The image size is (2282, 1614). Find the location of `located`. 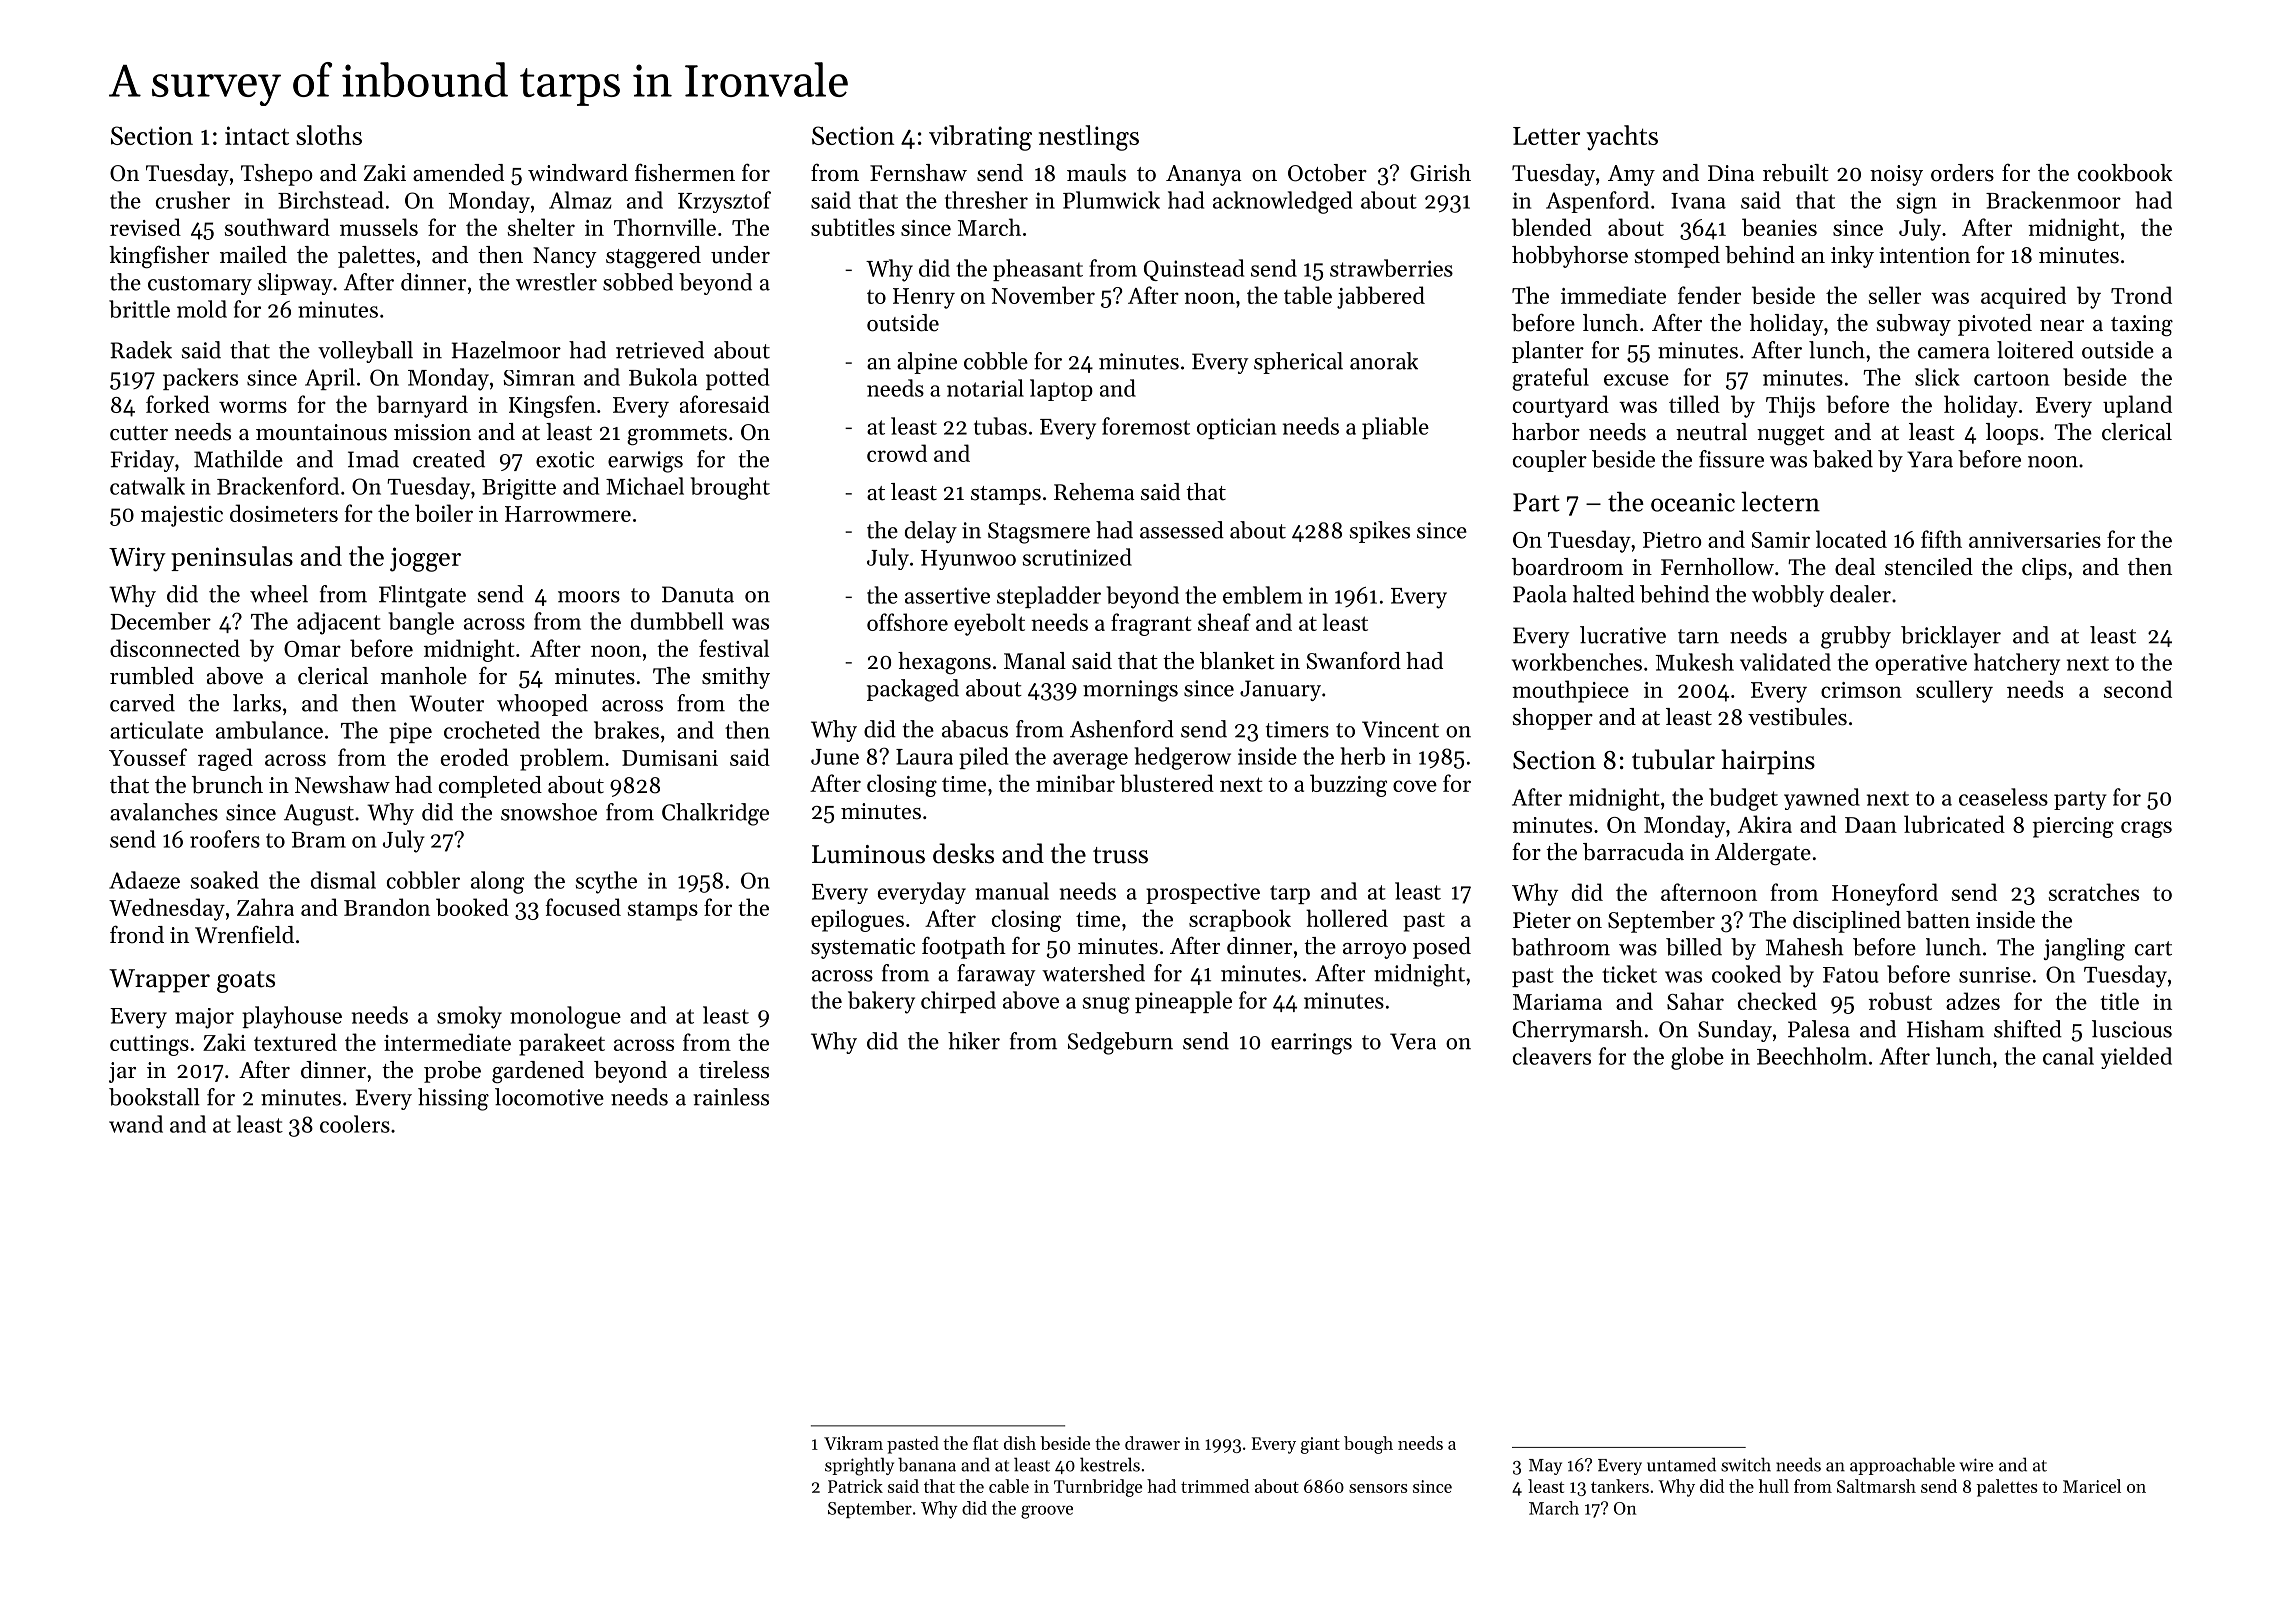

located is located at coordinates (1851, 539).
